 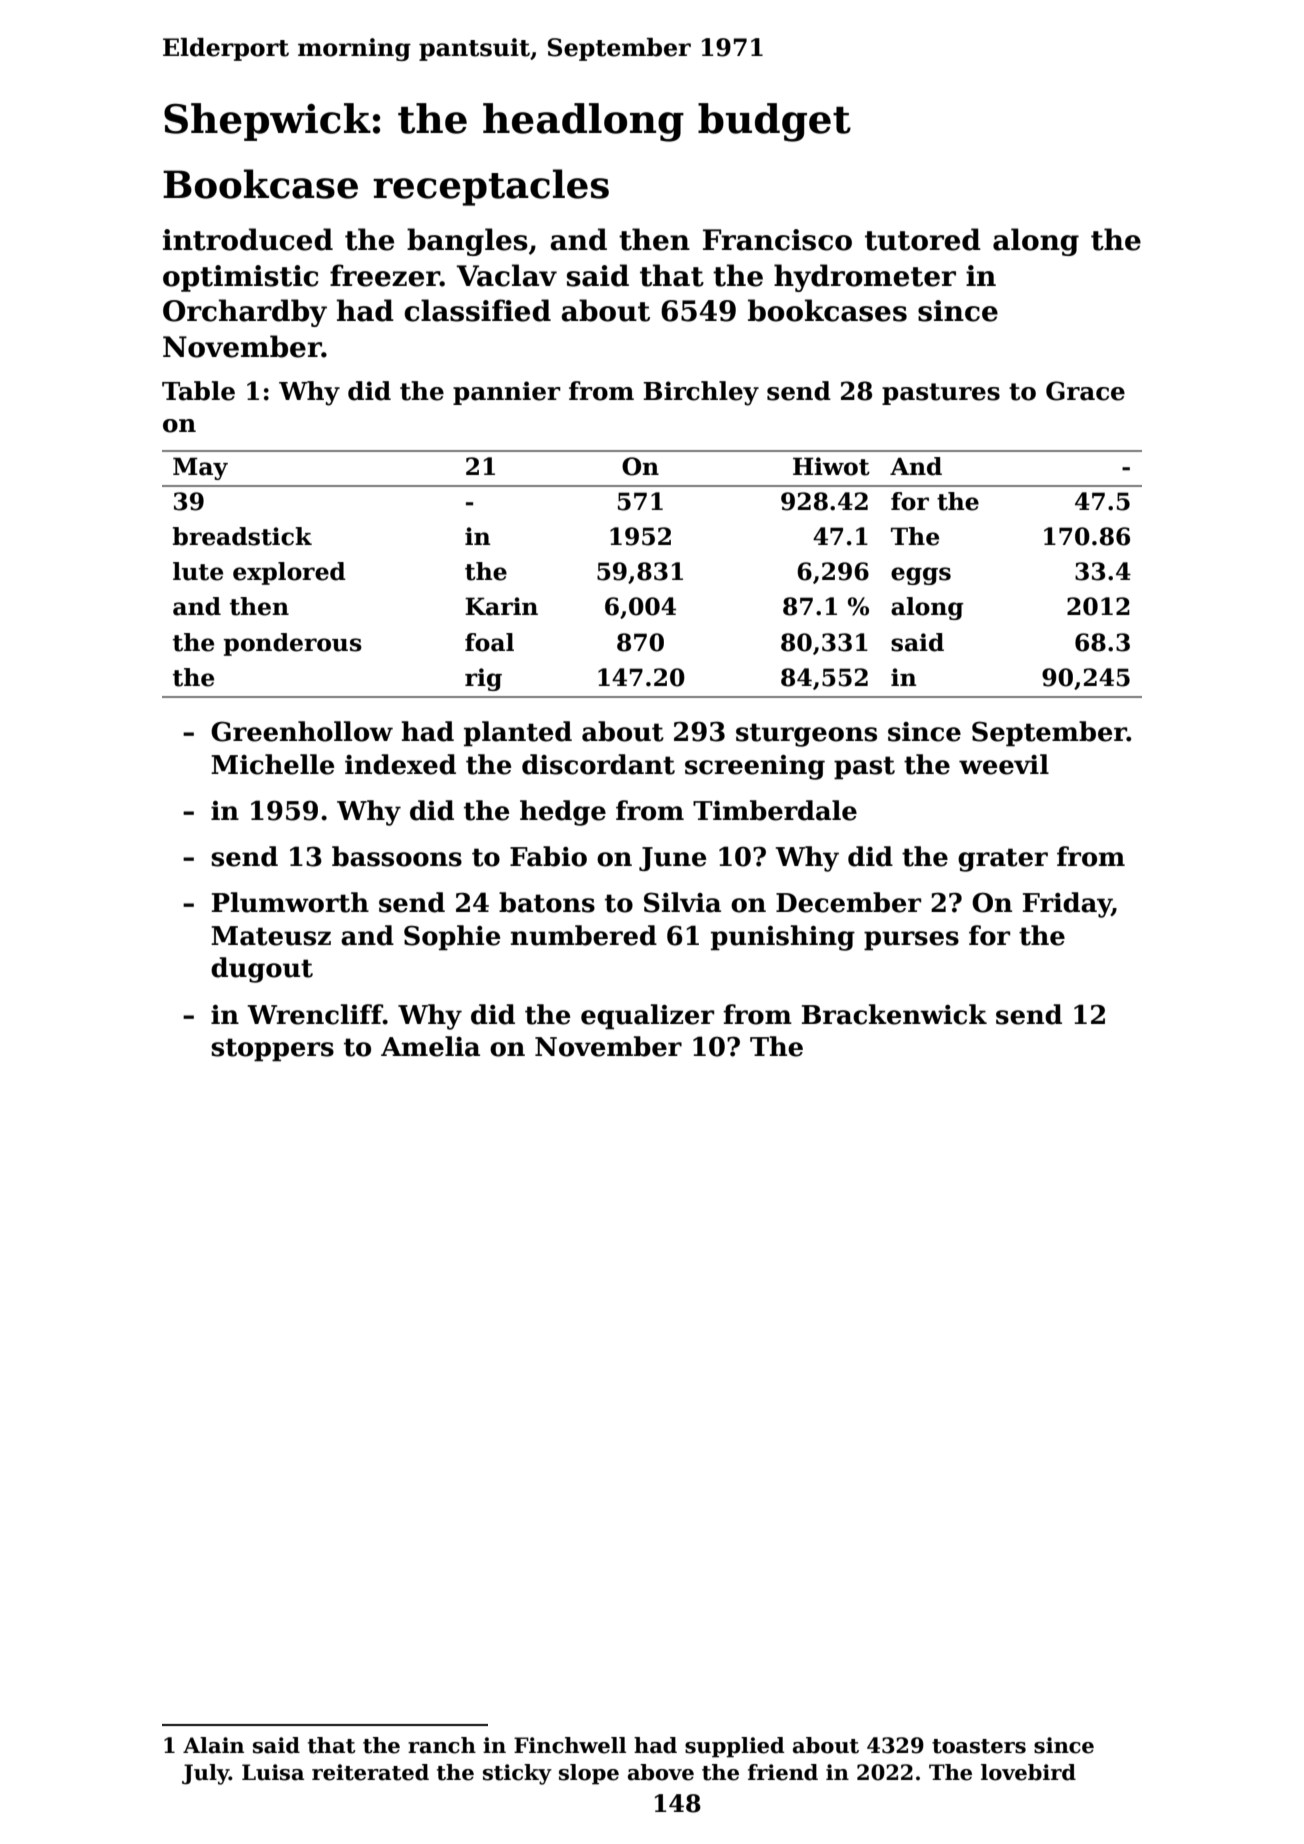 I want to click on introduced, so click(x=248, y=239).
